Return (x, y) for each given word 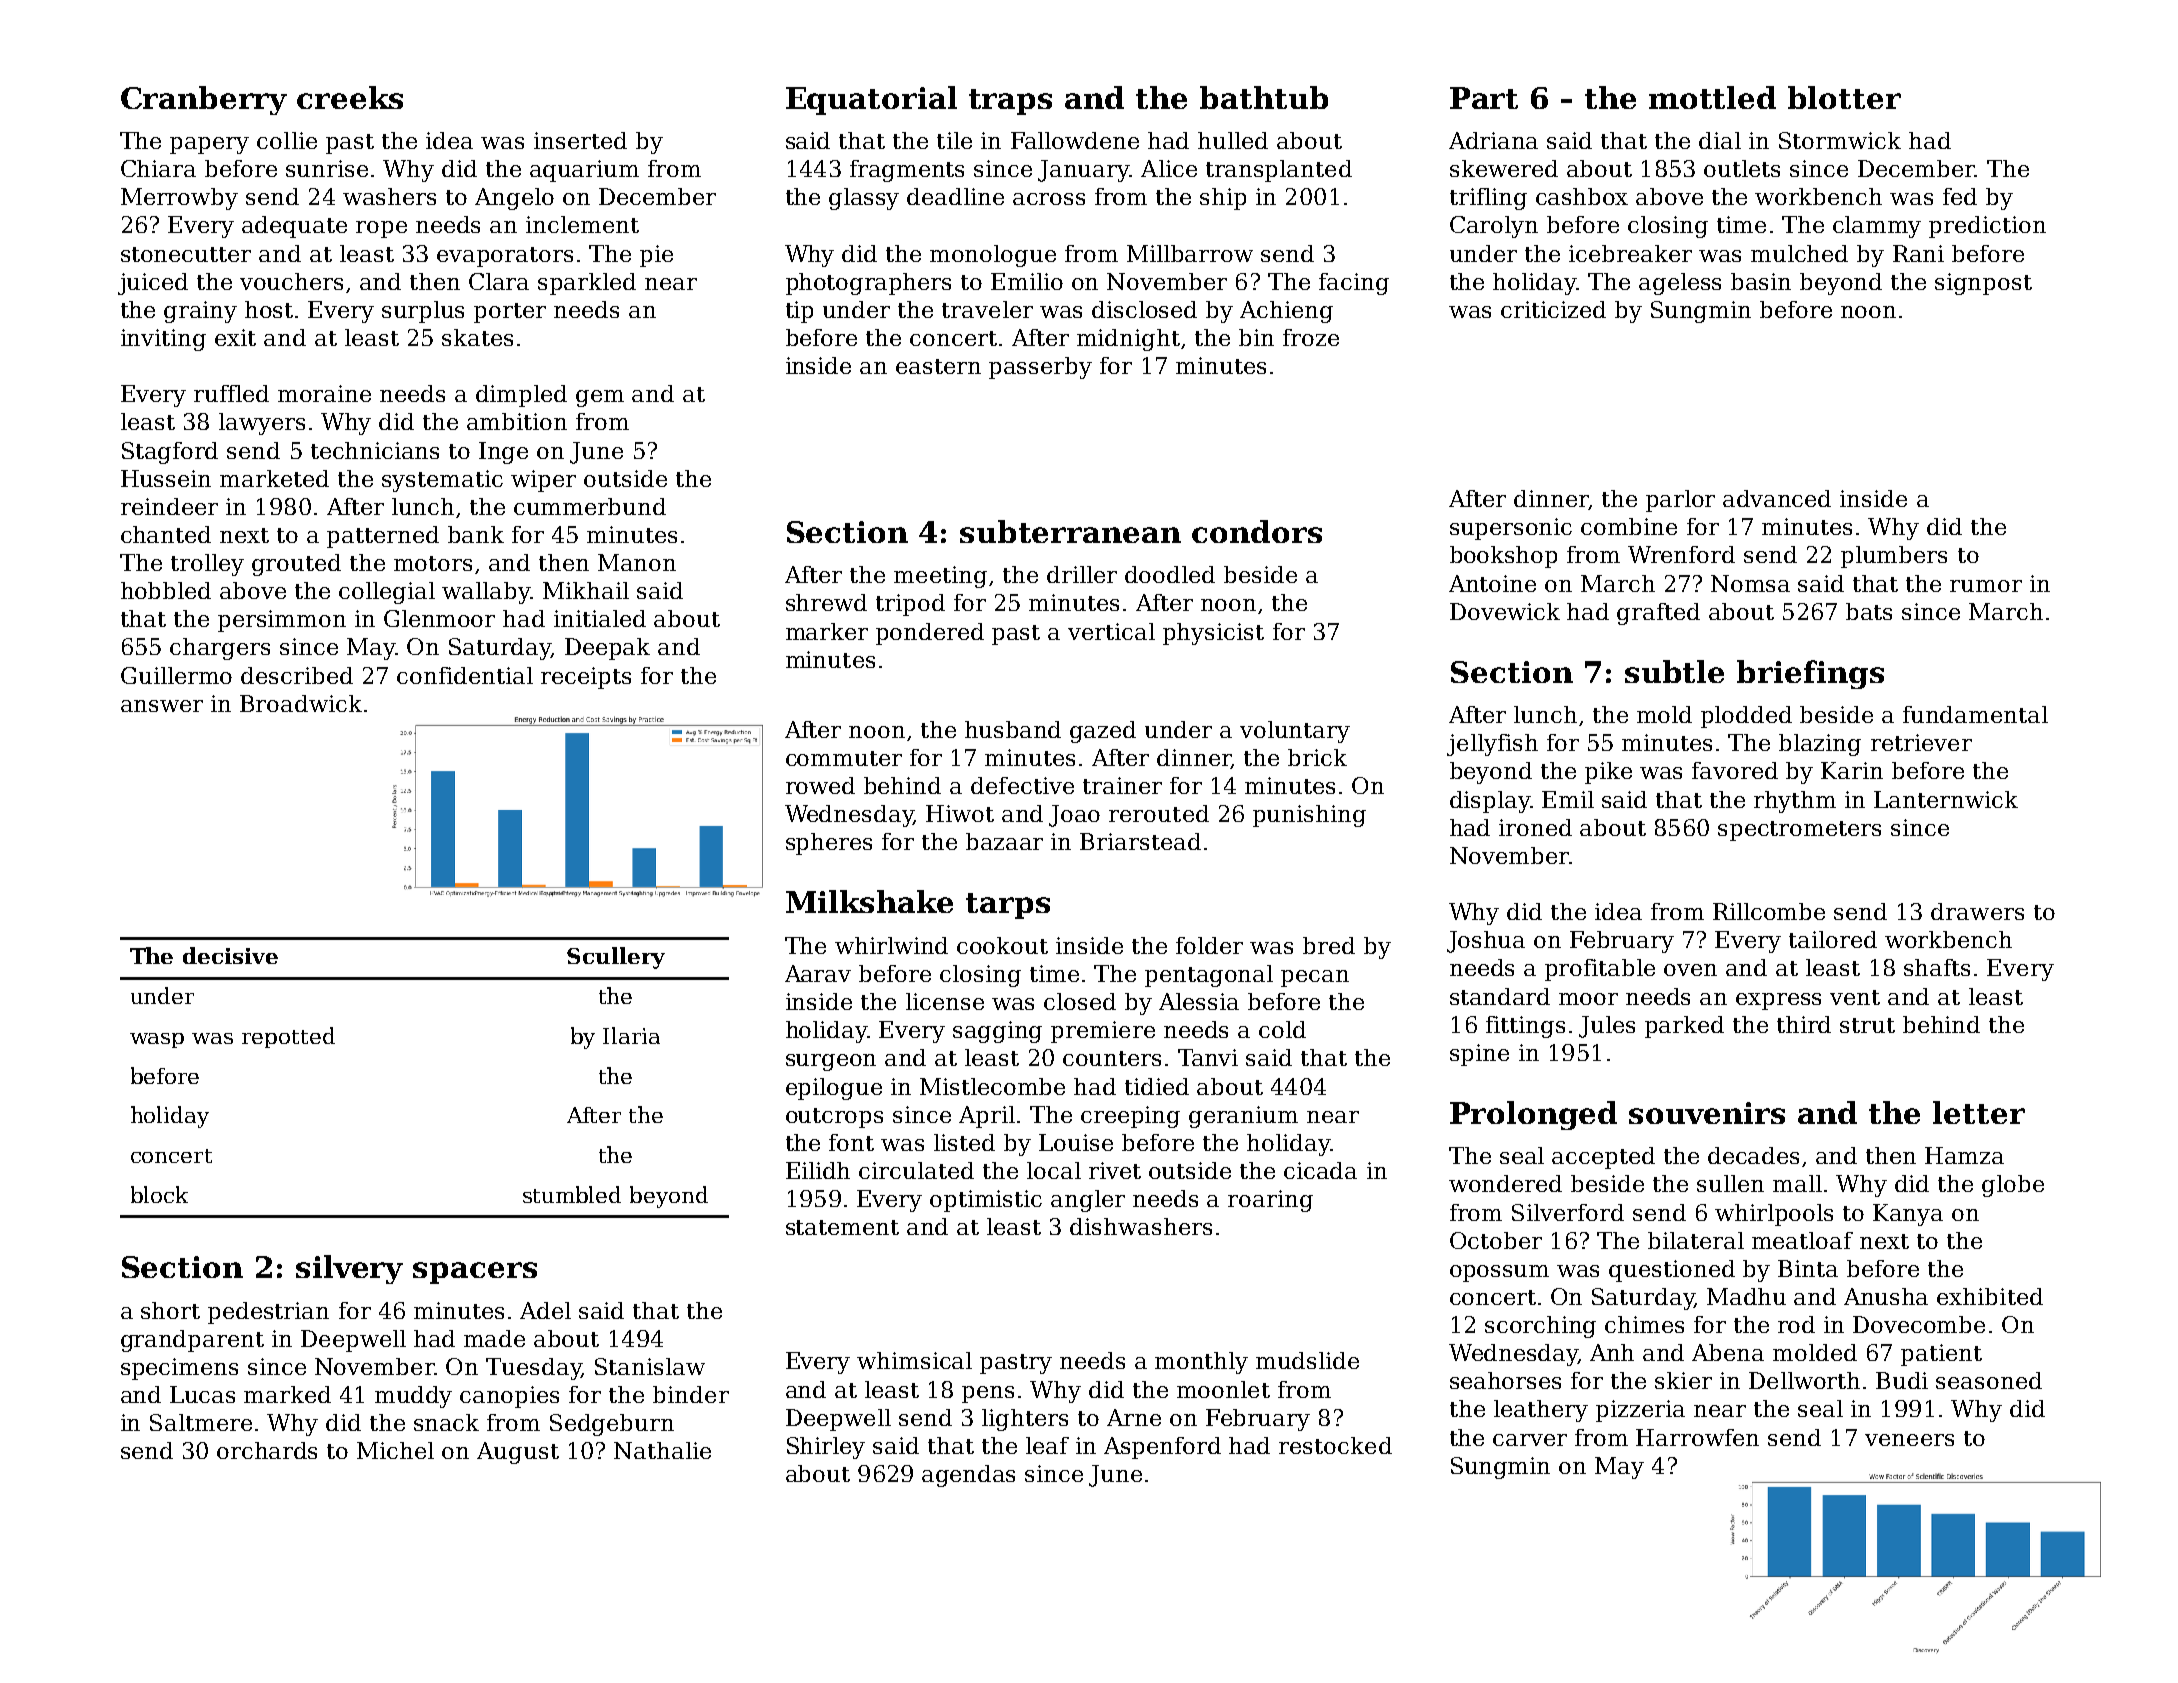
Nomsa (1750, 583)
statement (842, 1227)
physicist (1213, 634)
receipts (586, 678)
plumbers (1894, 557)
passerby (1040, 368)
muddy (413, 1397)
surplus (423, 312)
